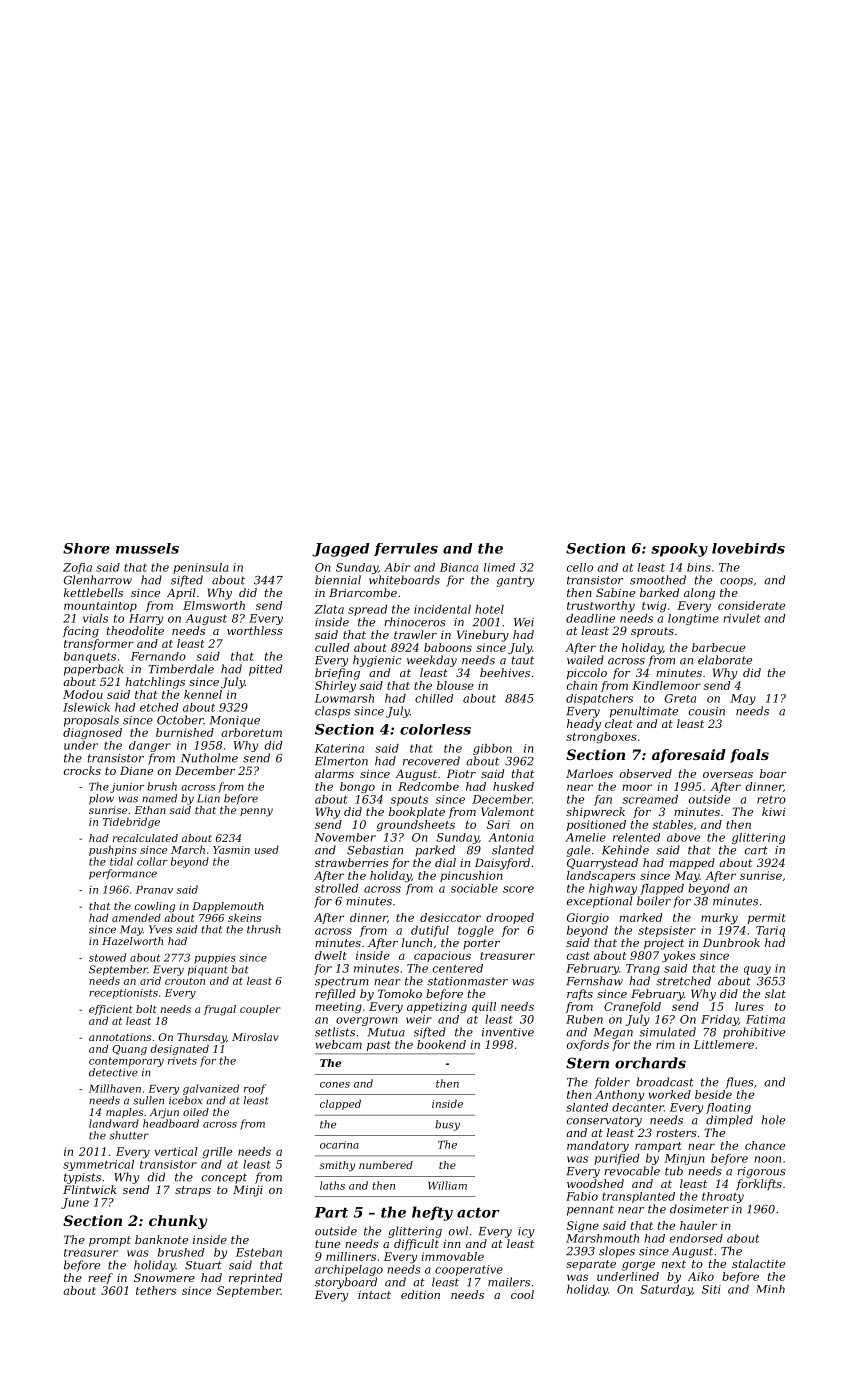 The height and width of the screenshot is (1400, 849). I want to click on Ethan, so click(150, 810).
